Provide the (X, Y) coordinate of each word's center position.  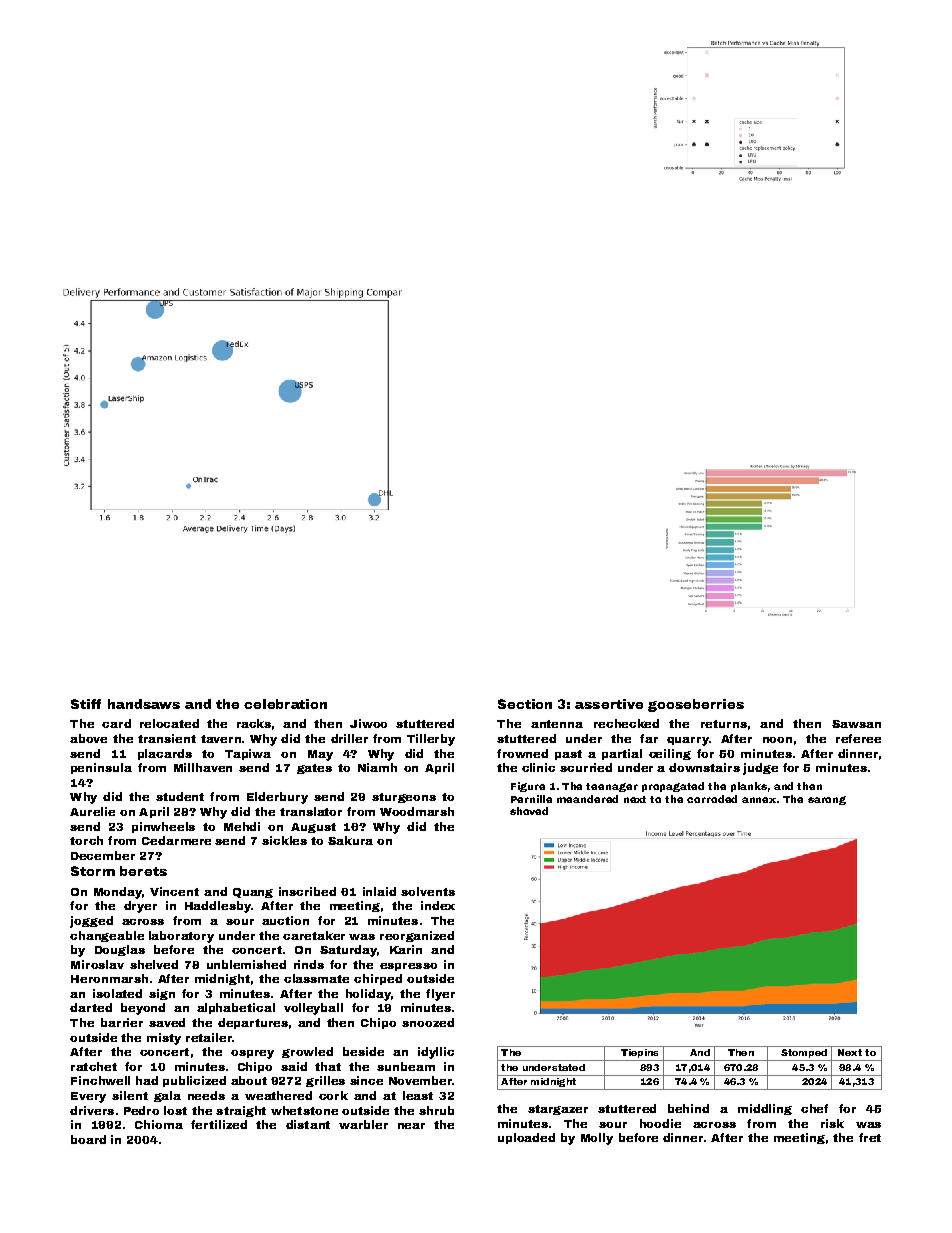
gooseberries (696, 705)
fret (870, 1137)
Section (525, 704)
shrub (436, 1110)
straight (241, 1111)
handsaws (144, 704)
